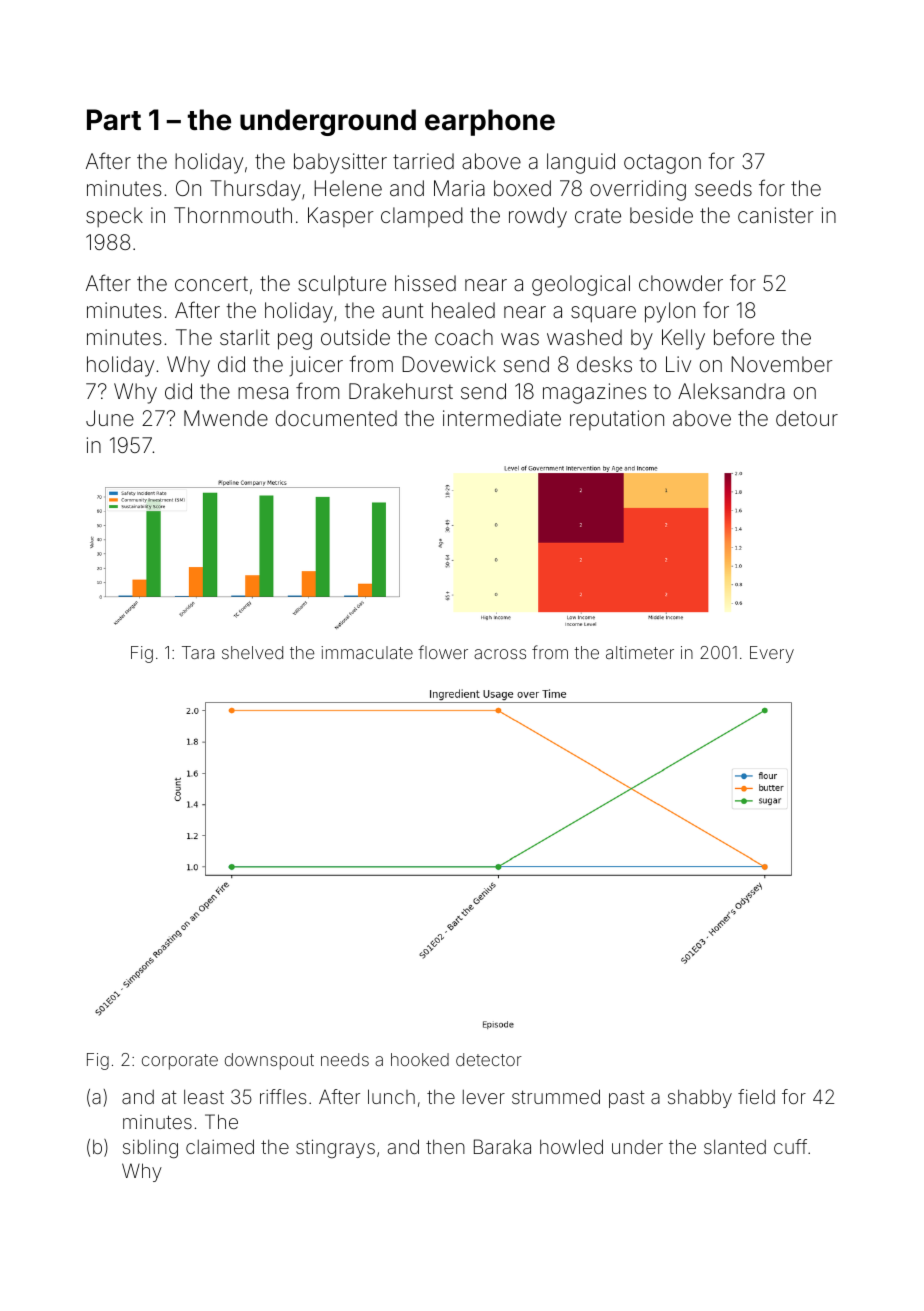 Image resolution: width=924 pixels, height=1311 pixels. I want to click on downspout, so click(269, 1061).
